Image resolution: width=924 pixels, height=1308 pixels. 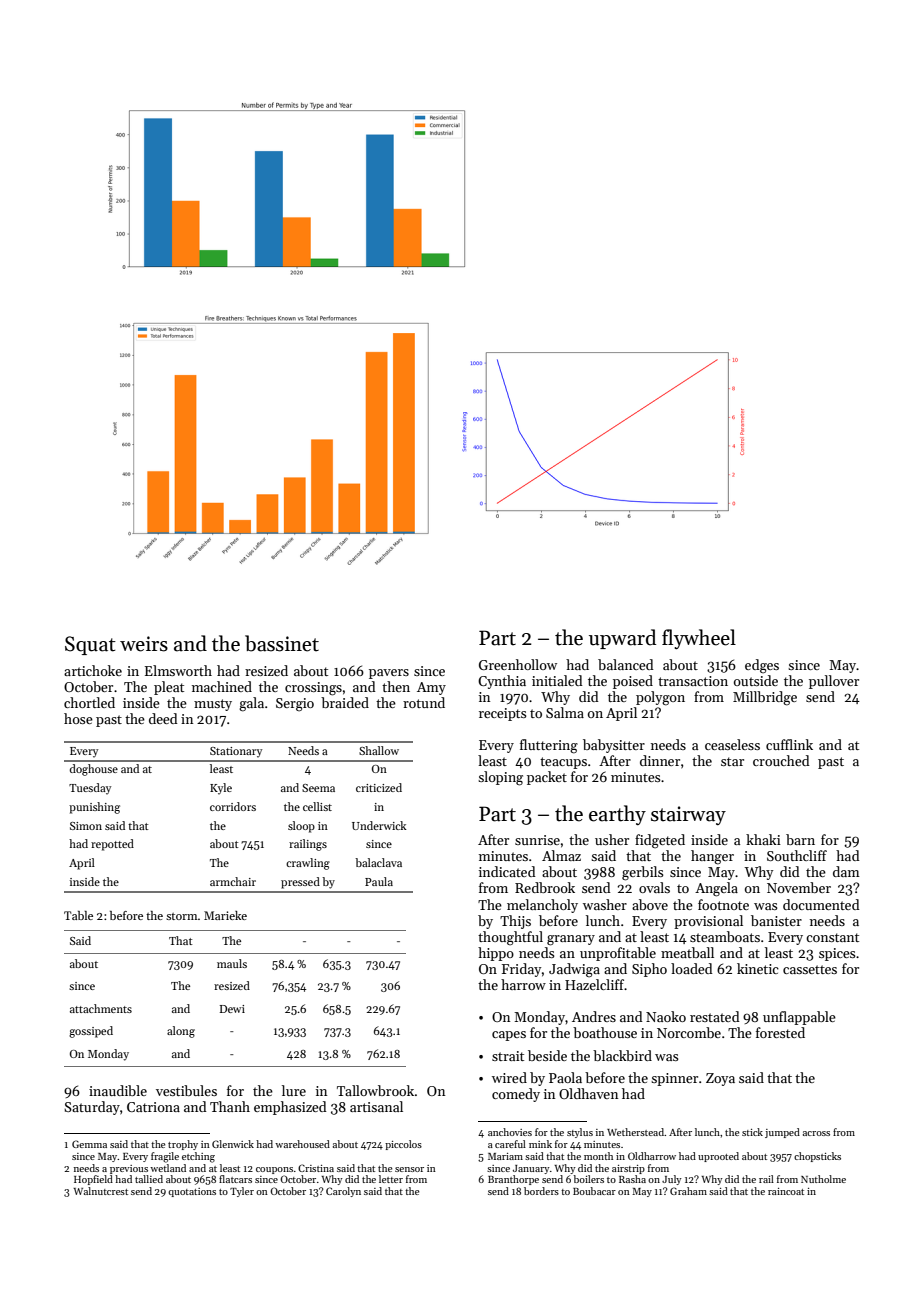 What do you see at coordinates (712, 857) in the screenshot?
I see `hanger` at bounding box center [712, 857].
